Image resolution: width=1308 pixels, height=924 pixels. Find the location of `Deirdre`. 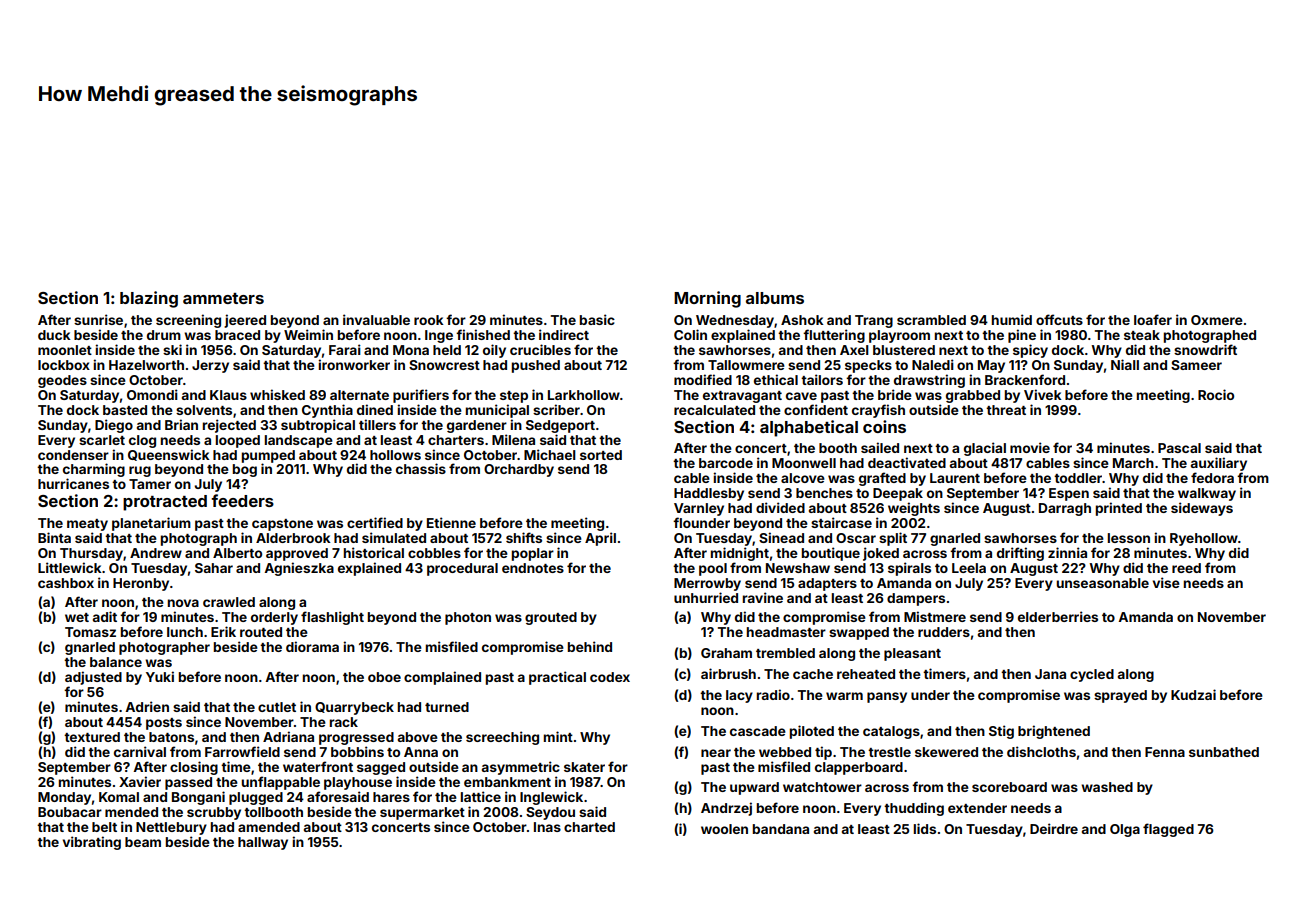

Deirdre is located at coordinates (1054, 828).
